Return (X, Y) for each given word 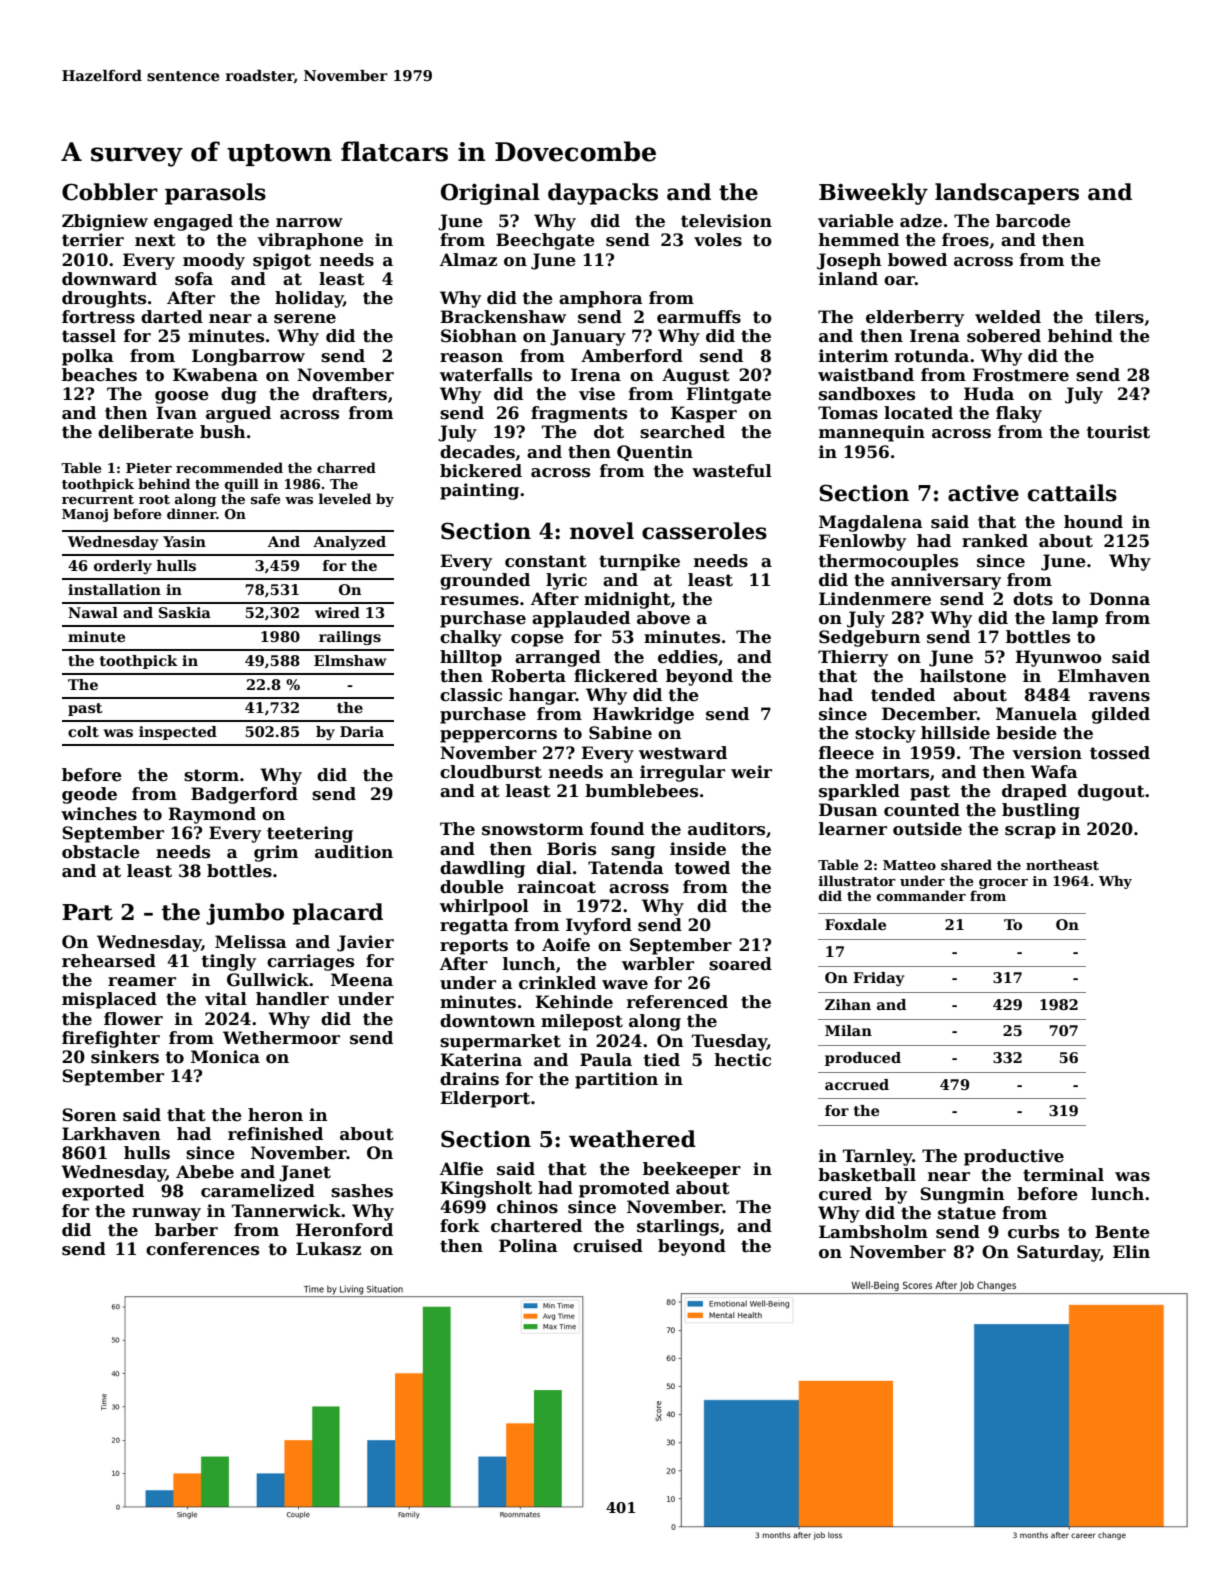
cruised (608, 1246)
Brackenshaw (503, 317)
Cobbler (110, 192)
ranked (995, 541)
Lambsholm (873, 1232)
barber (186, 1230)
